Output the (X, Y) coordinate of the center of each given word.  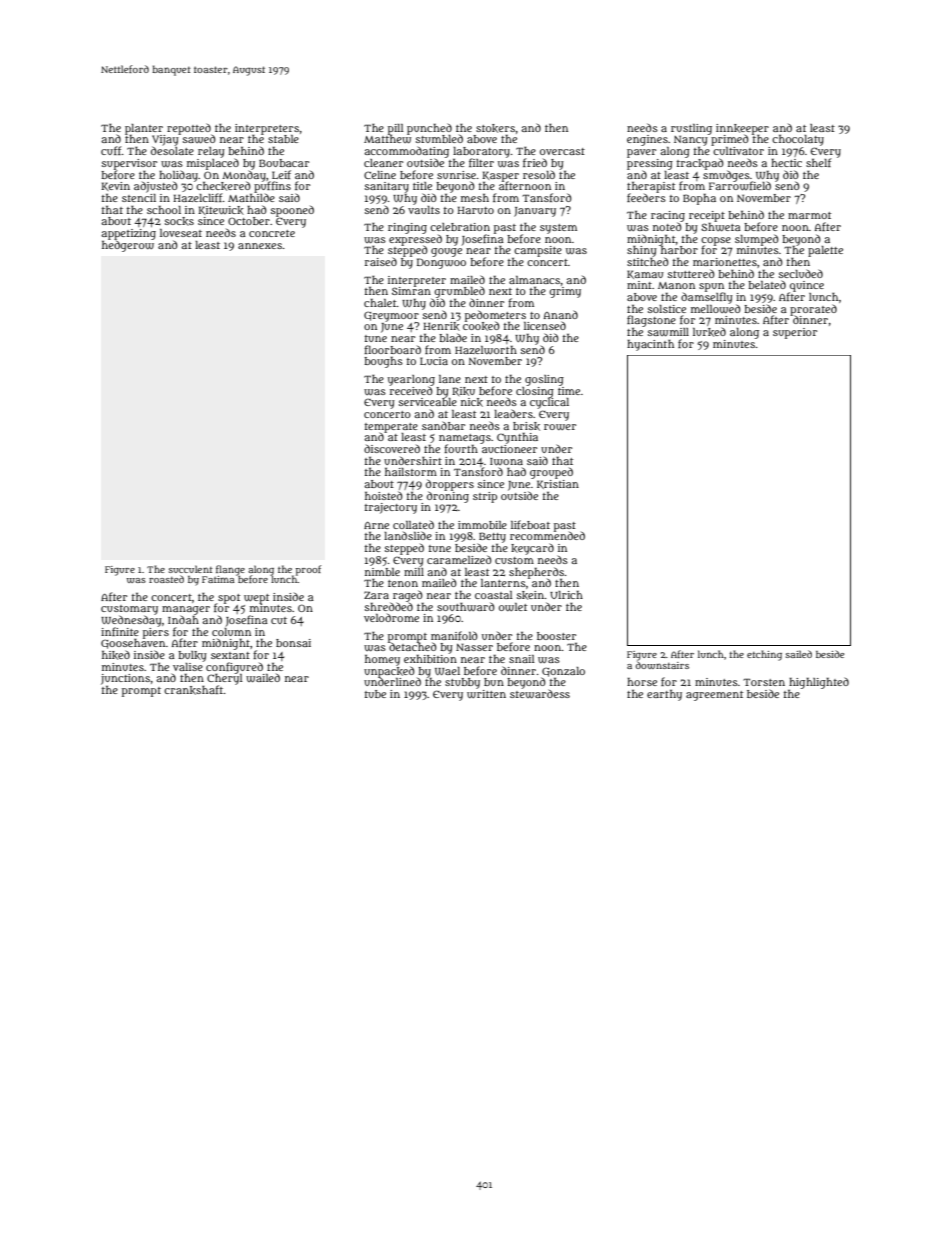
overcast (562, 151)
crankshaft (193, 690)
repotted (189, 129)
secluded (801, 273)
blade (453, 337)
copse (716, 241)
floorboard (392, 349)
